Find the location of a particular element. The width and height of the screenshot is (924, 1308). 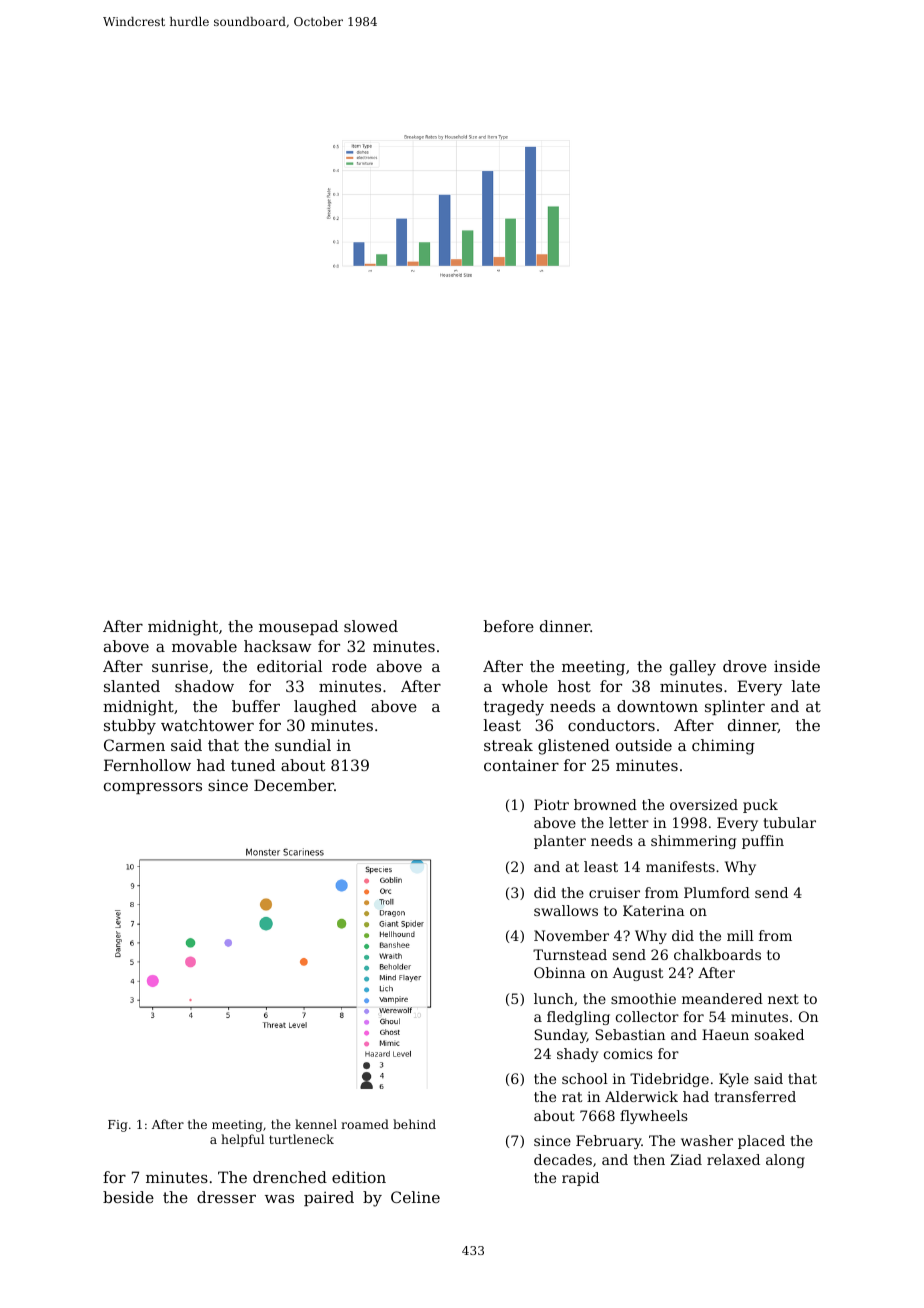

Piotr is located at coordinates (551, 804).
